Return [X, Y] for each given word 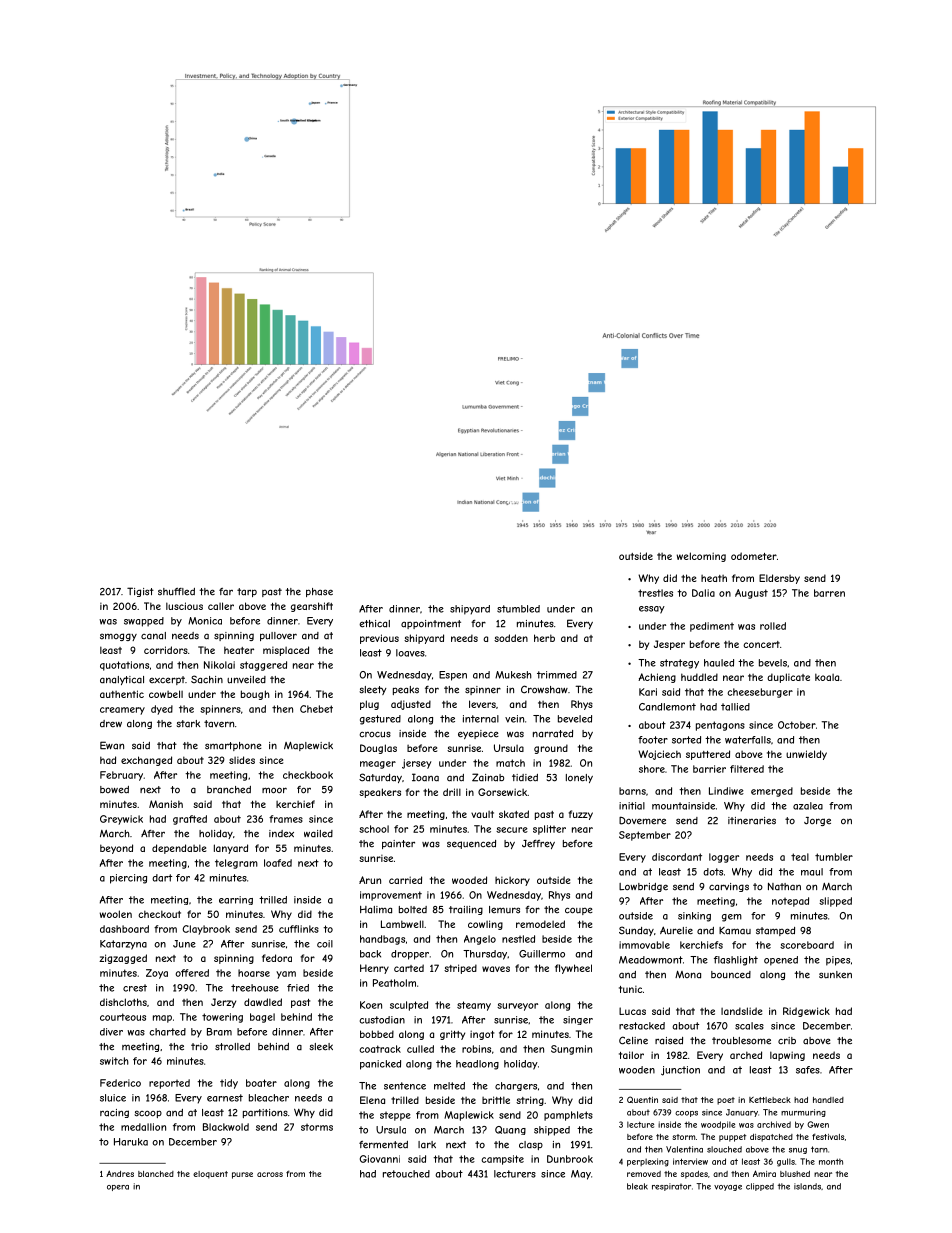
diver [111, 1032]
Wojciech [659, 755]
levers [482, 704]
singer [578, 1020]
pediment [712, 627]
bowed [114, 790]
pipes [838, 961]
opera [118, 1188]
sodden [511, 638]
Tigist [140, 592]
